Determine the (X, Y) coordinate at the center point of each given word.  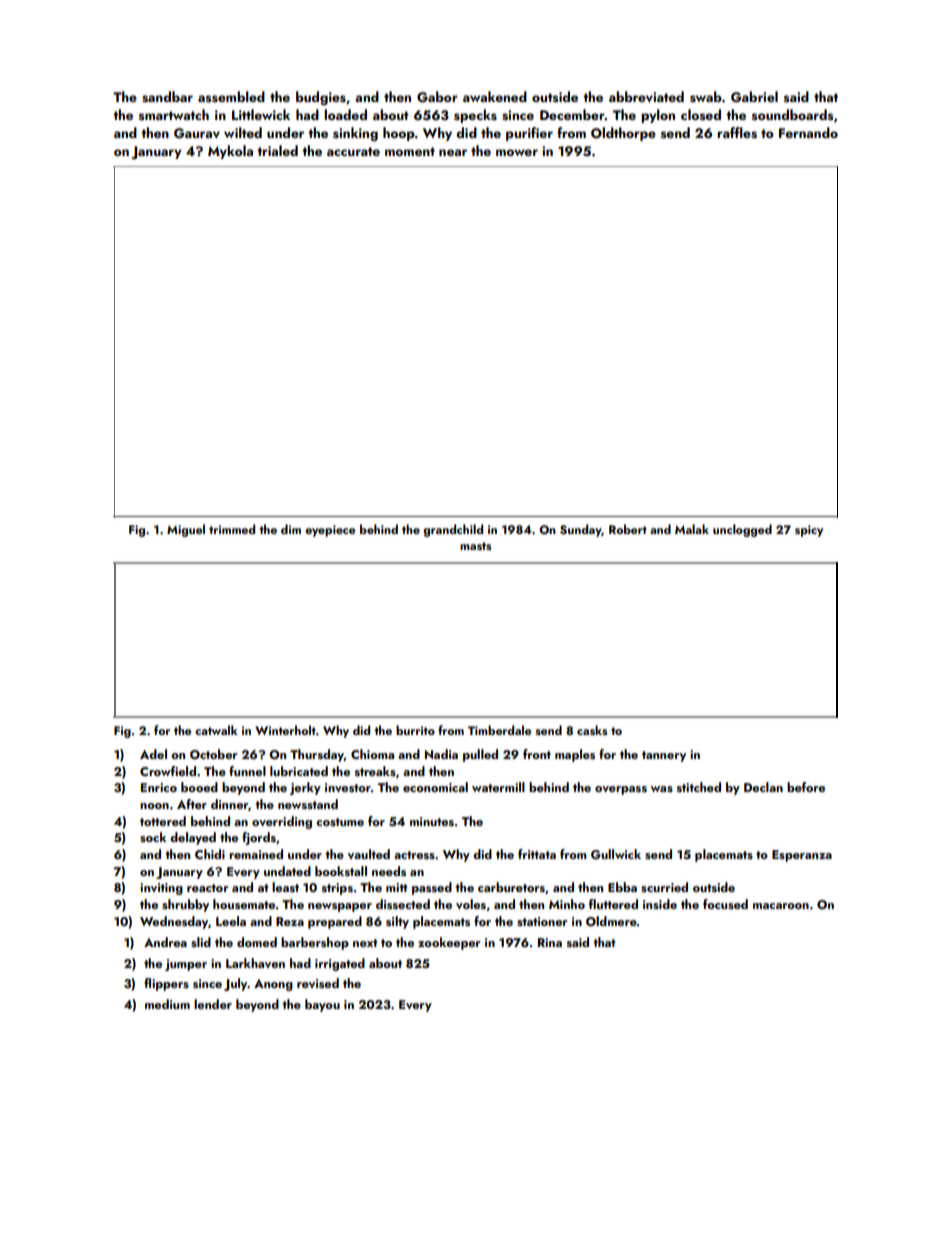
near (453, 152)
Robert (628, 529)
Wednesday (174, 922)
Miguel (186, 530)
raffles (737, 133)
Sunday (581, 530)
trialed (277, 150)
